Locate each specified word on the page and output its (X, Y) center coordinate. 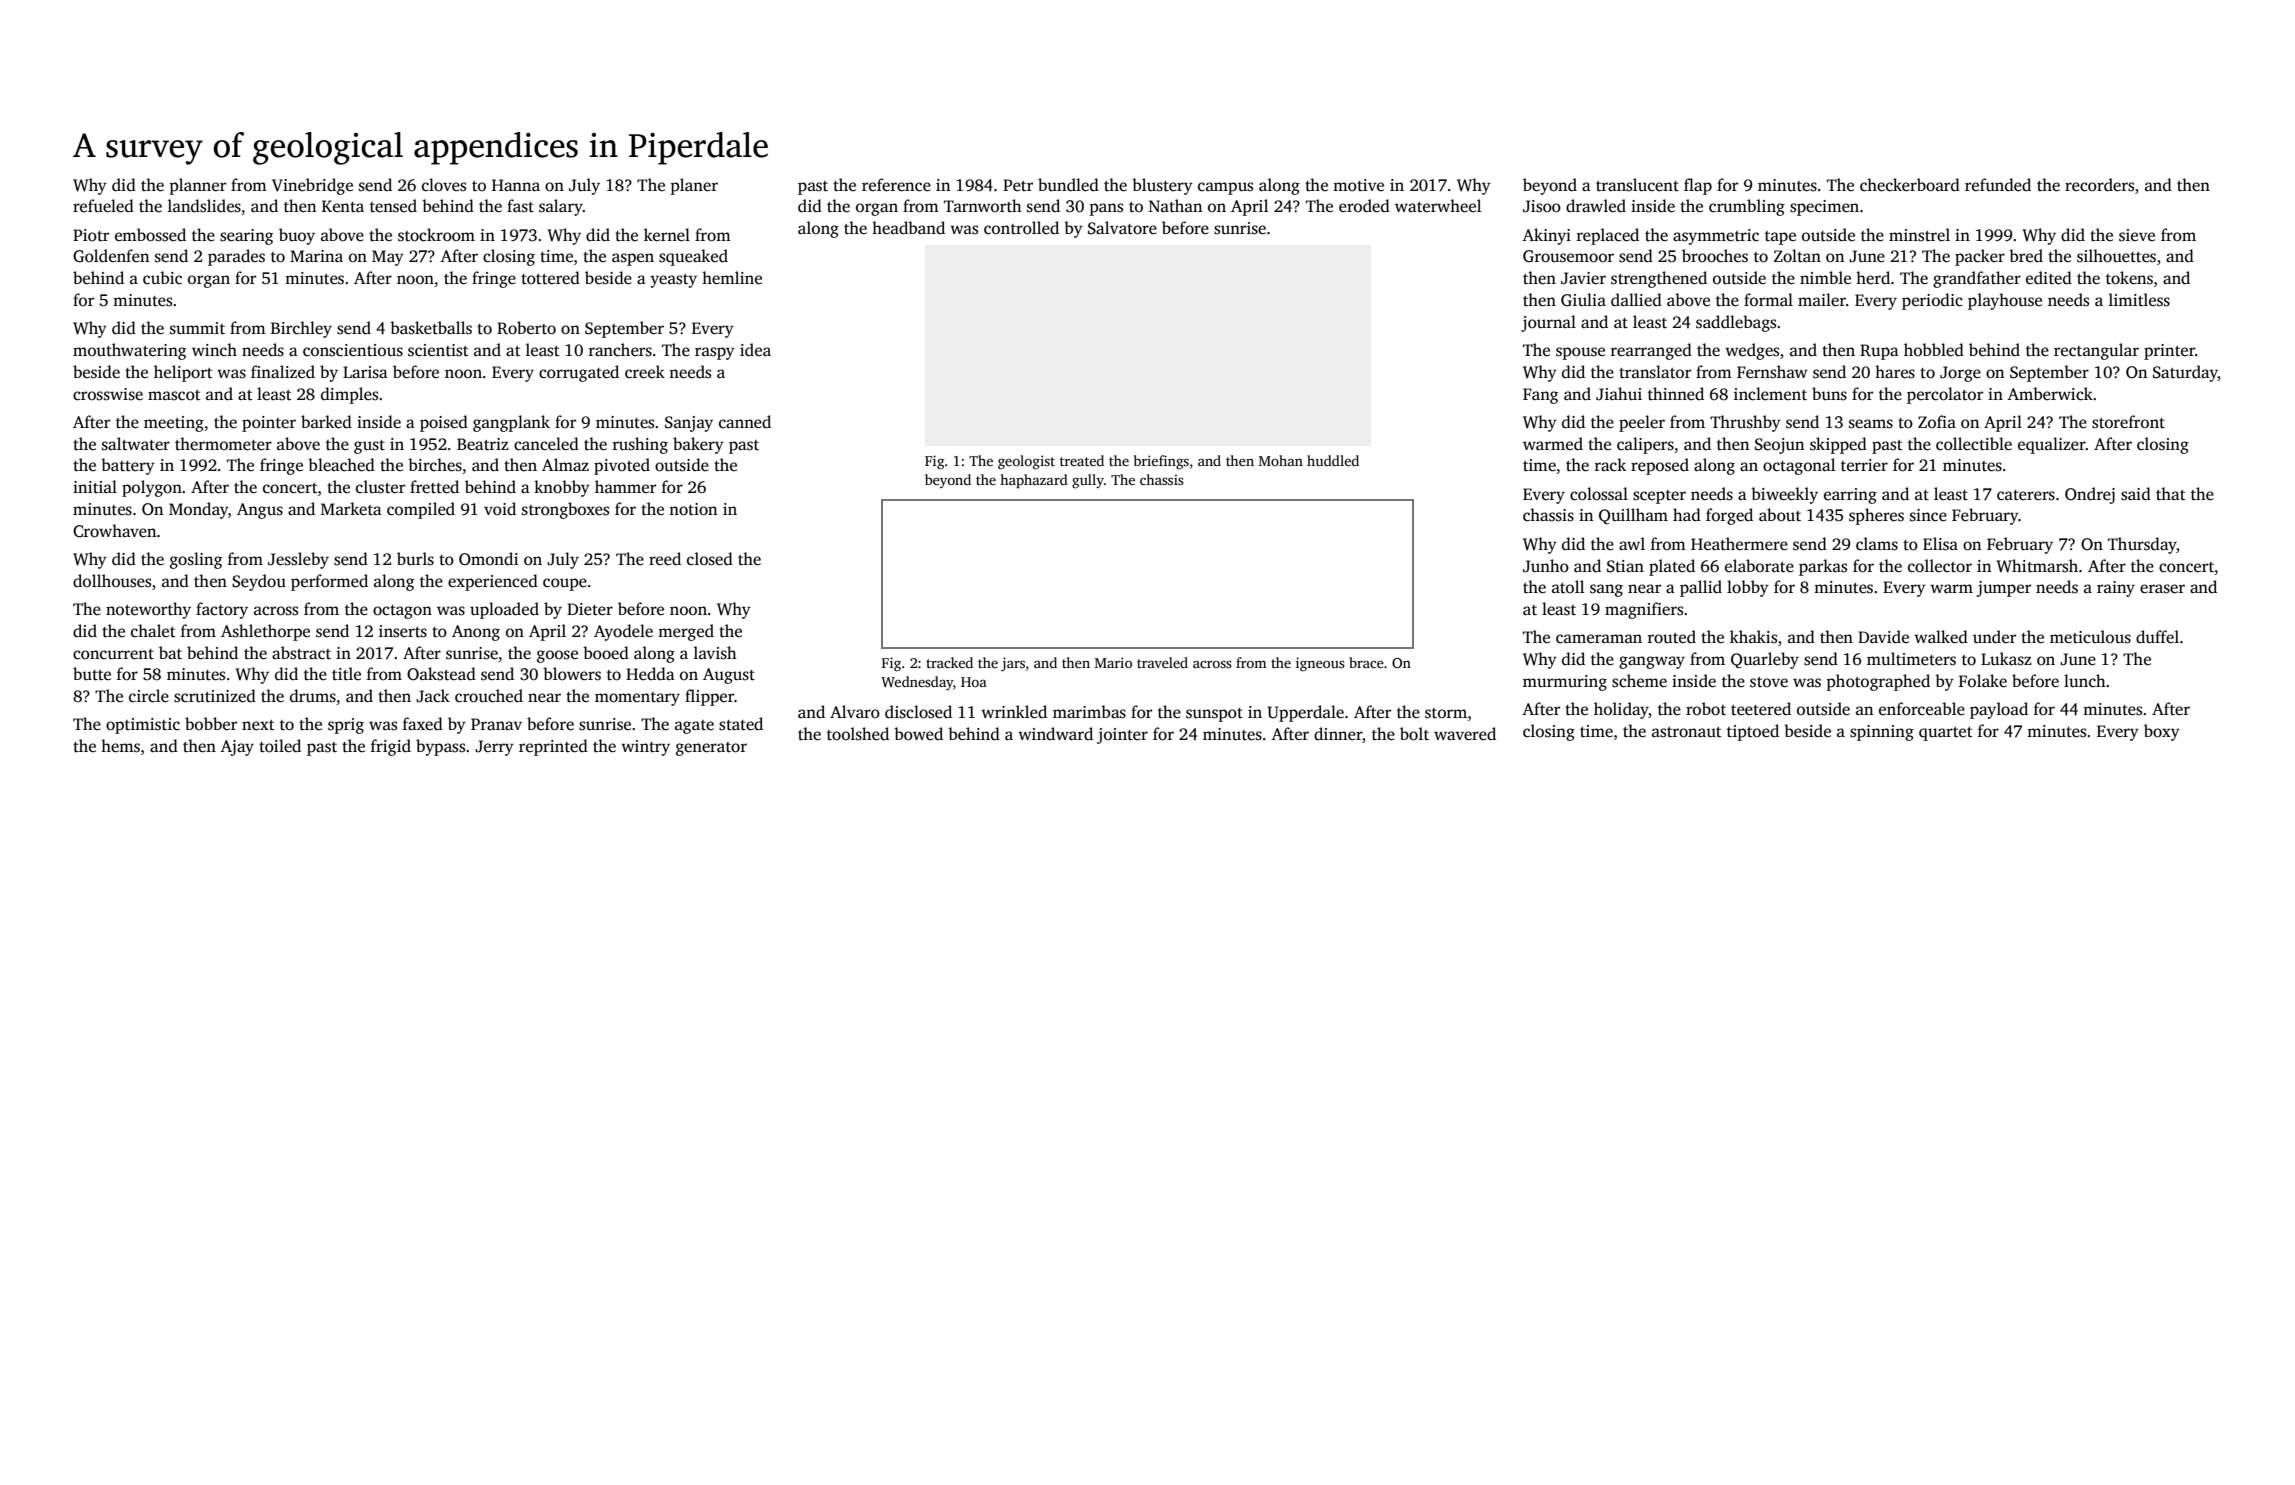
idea (755, 350)
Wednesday (917, 683)
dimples (349, 395)
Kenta (343, 206)
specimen (1824, 208)
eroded (1364, 206)
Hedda (650, 674)
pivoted (622, 466)
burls (415, 559)
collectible (1974, 444)
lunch (2085, 680)
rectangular (2096, 351)
